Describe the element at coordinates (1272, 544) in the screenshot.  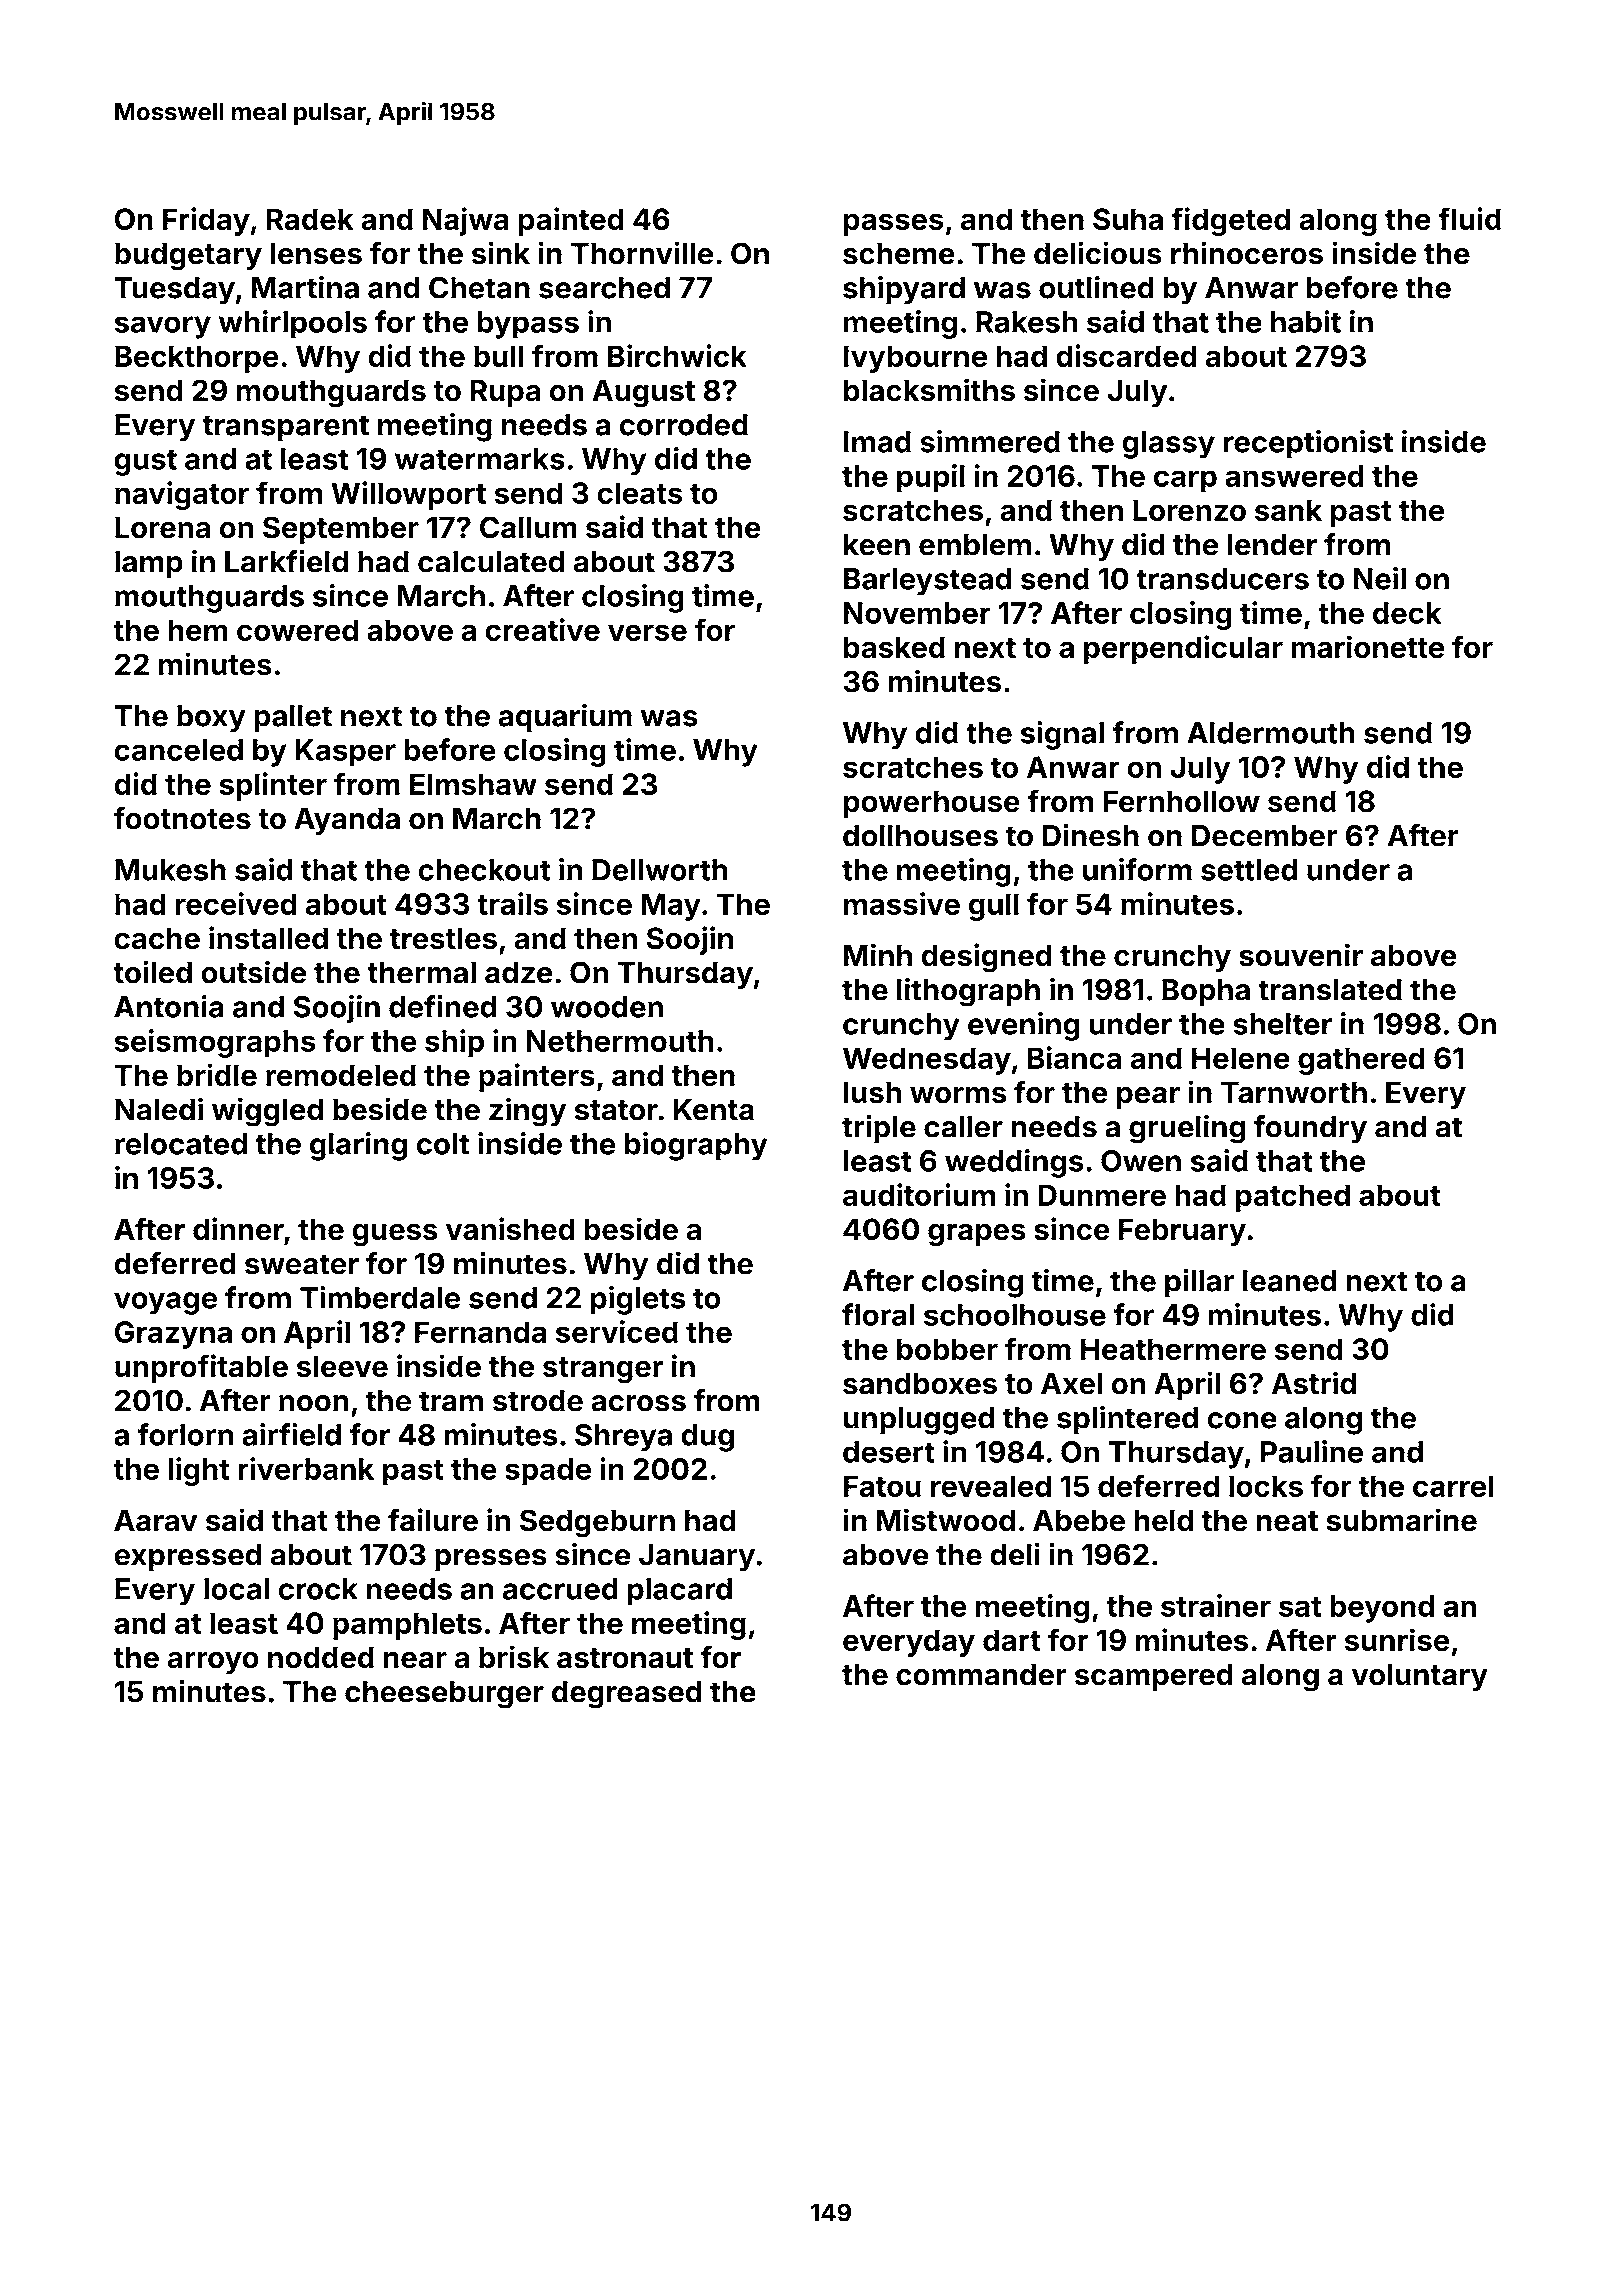
I see `lender` at that location.
